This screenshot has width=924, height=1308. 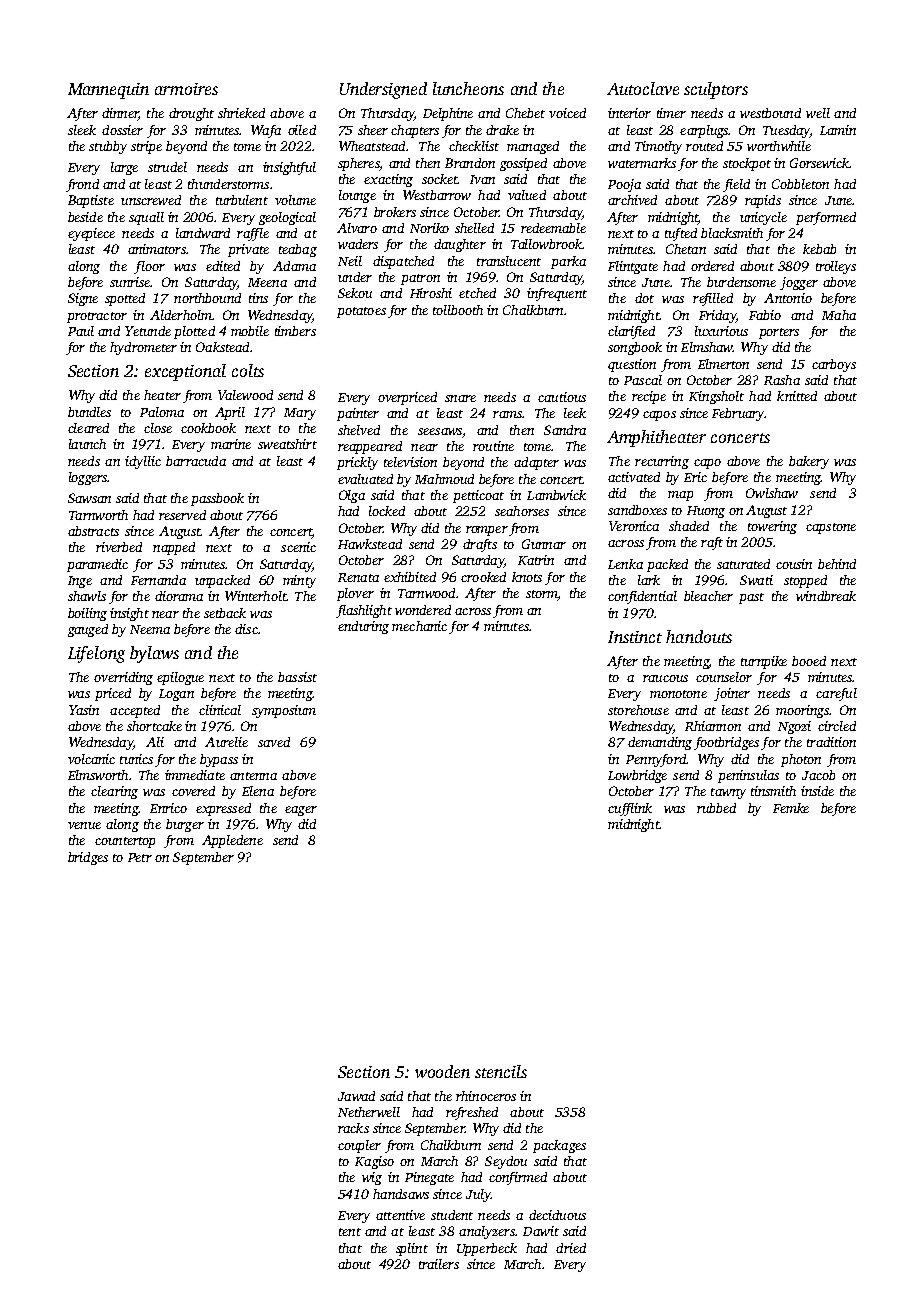 I want to click on spotted, so click(x=125, y=299).
